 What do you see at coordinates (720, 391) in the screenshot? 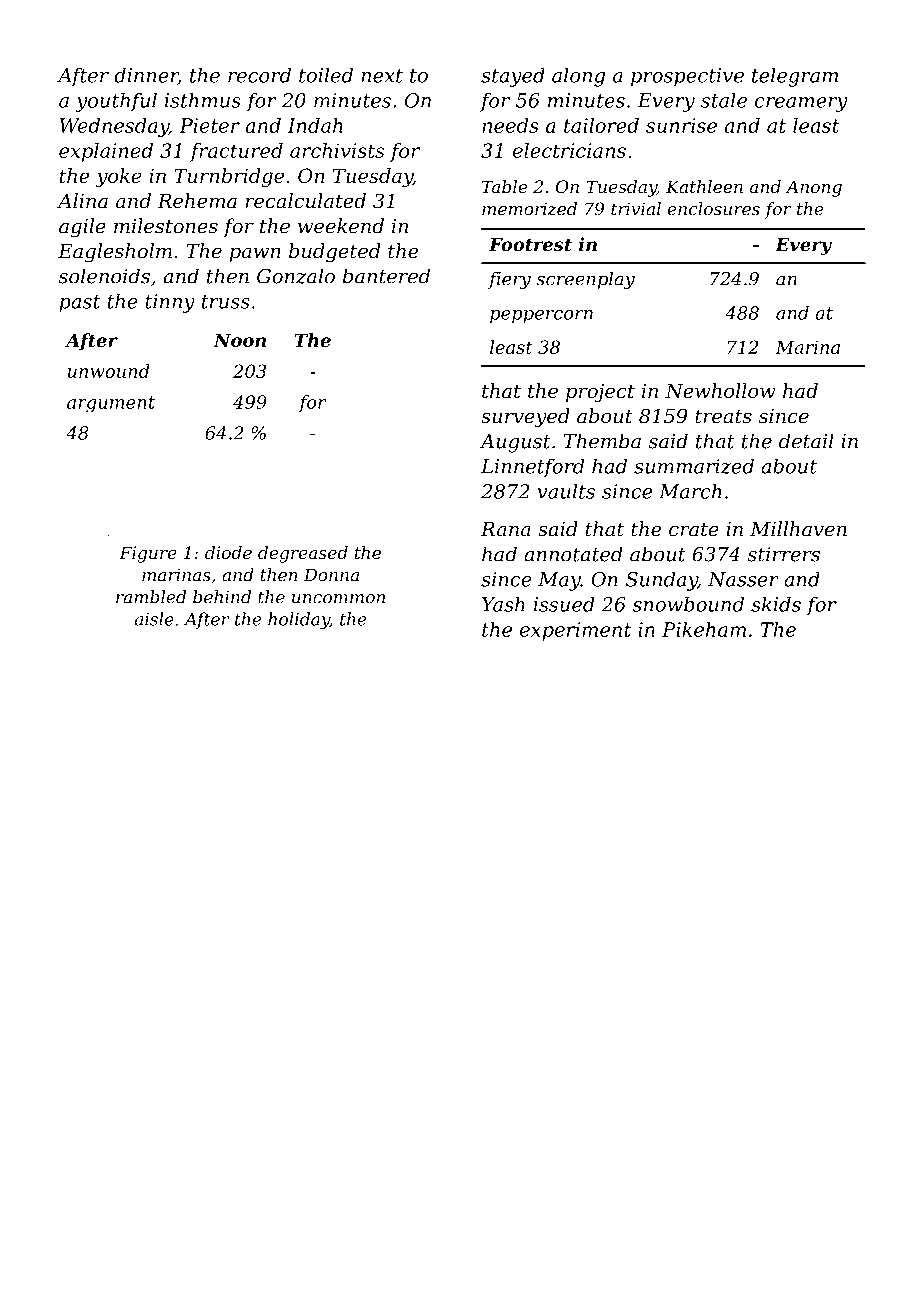
I see `Newhollow` at bounding box center [720, 391].
